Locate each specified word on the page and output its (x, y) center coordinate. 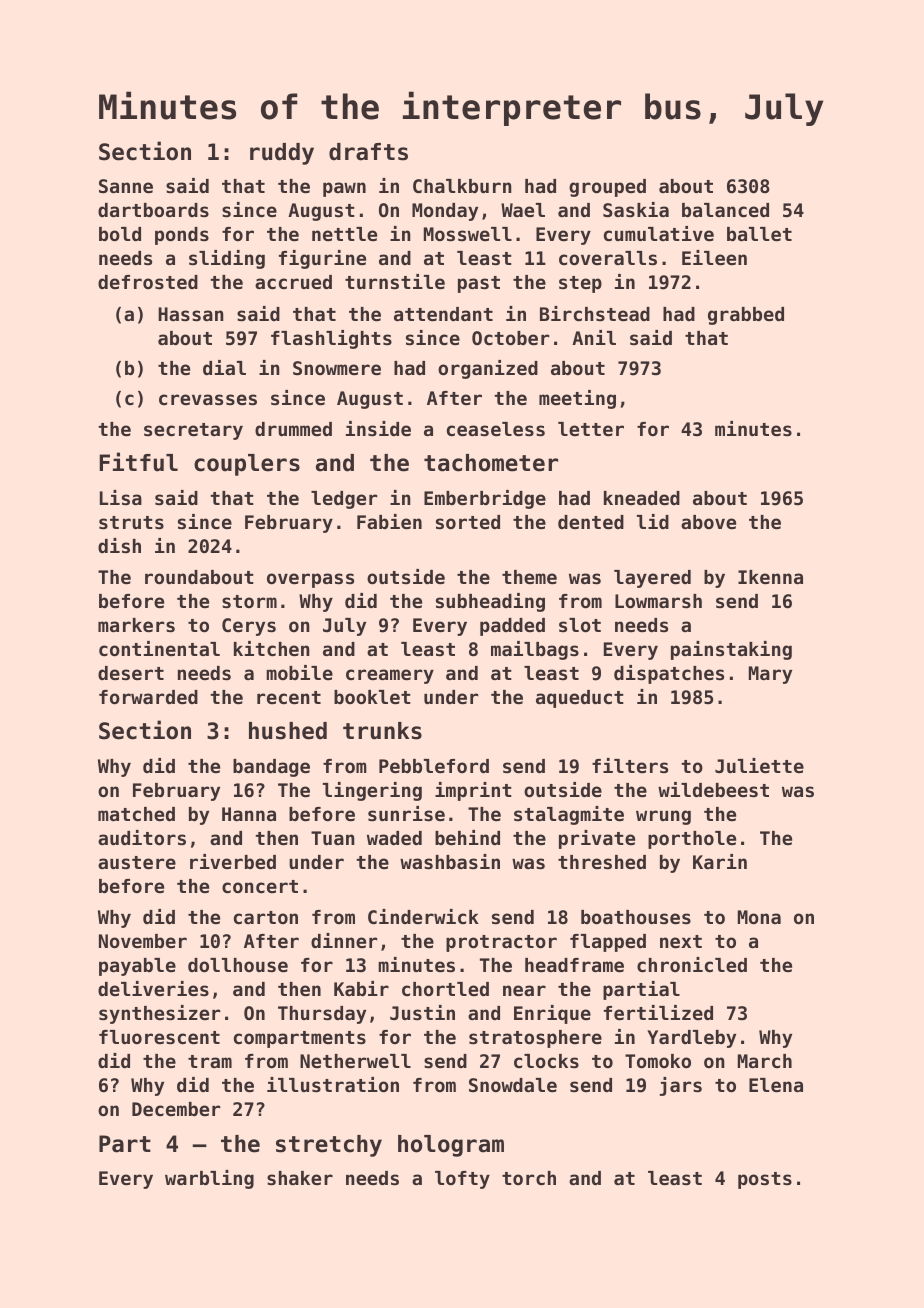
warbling (209, 1179)
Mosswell (468, 234)
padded (512, 627)
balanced (725, 210)
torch (529, 1178)
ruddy (282, 154)
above (708, 522)
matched (136, 814)
